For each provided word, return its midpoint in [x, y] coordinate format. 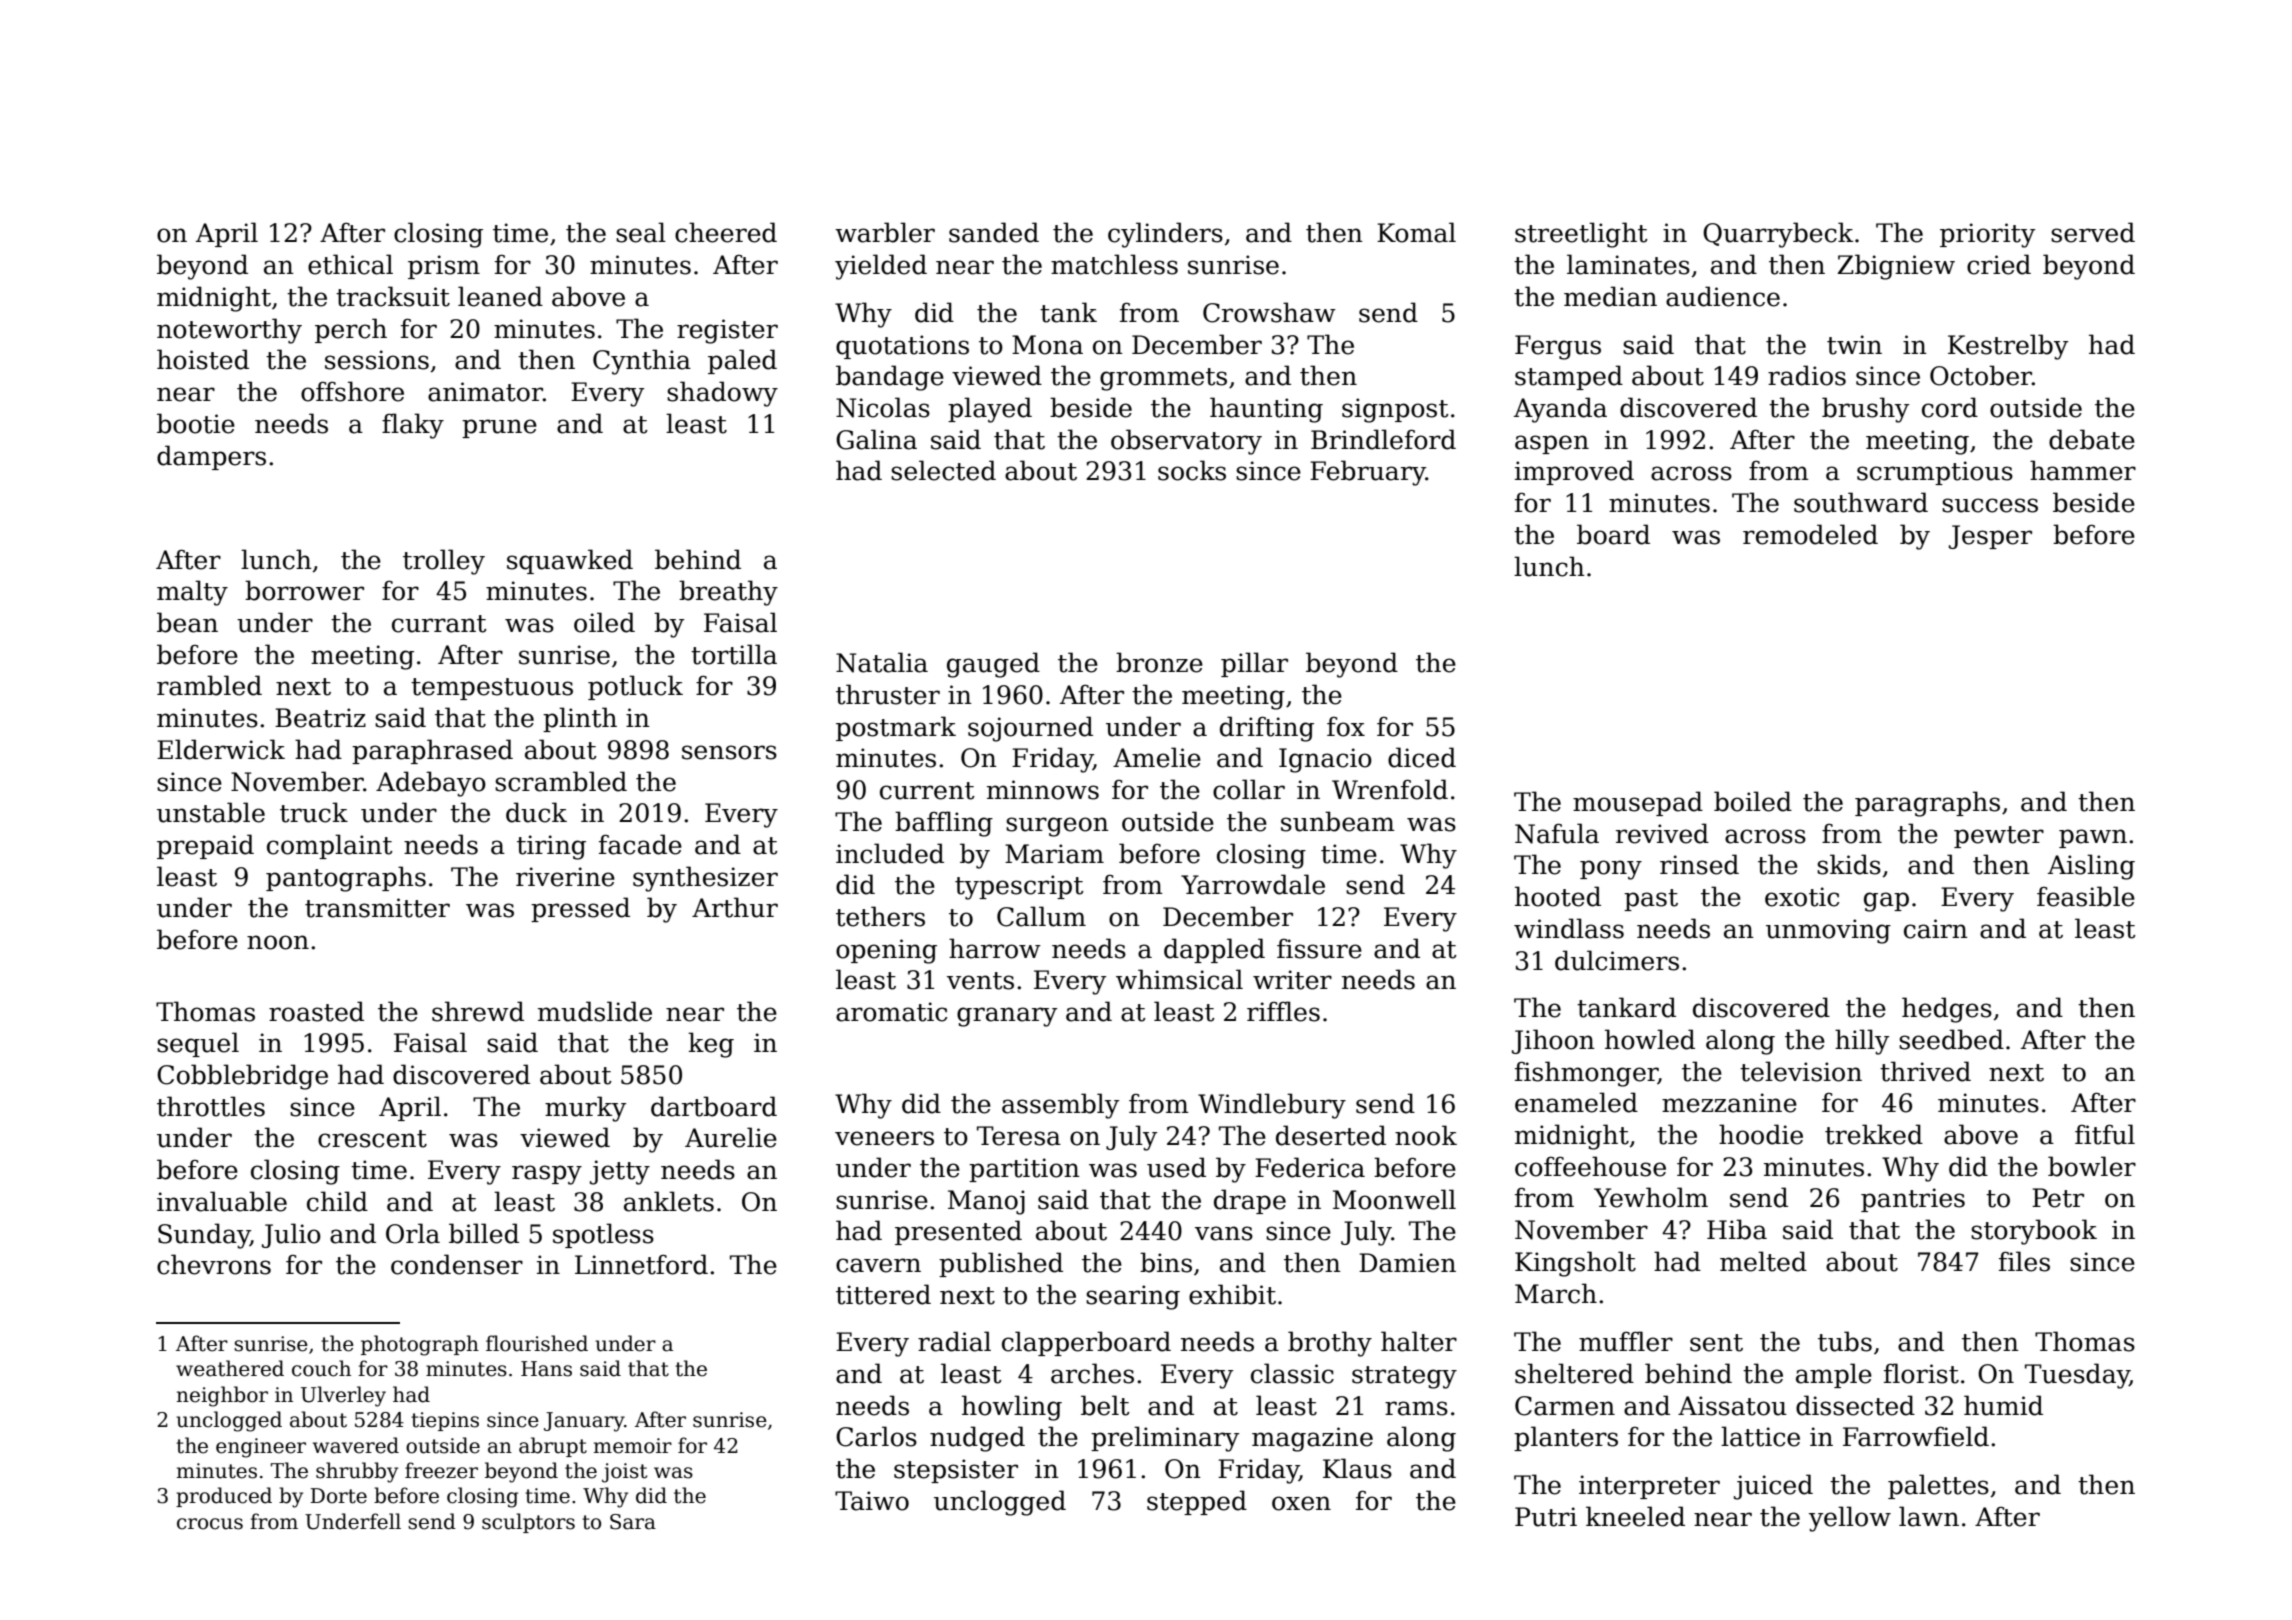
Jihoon [1553, 1041]
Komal [1416, 232]
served [2093, 232]
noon [278, 942]
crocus [210, 1524]
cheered [726, 232]
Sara [633, 1522]
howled [1650, 1039]
